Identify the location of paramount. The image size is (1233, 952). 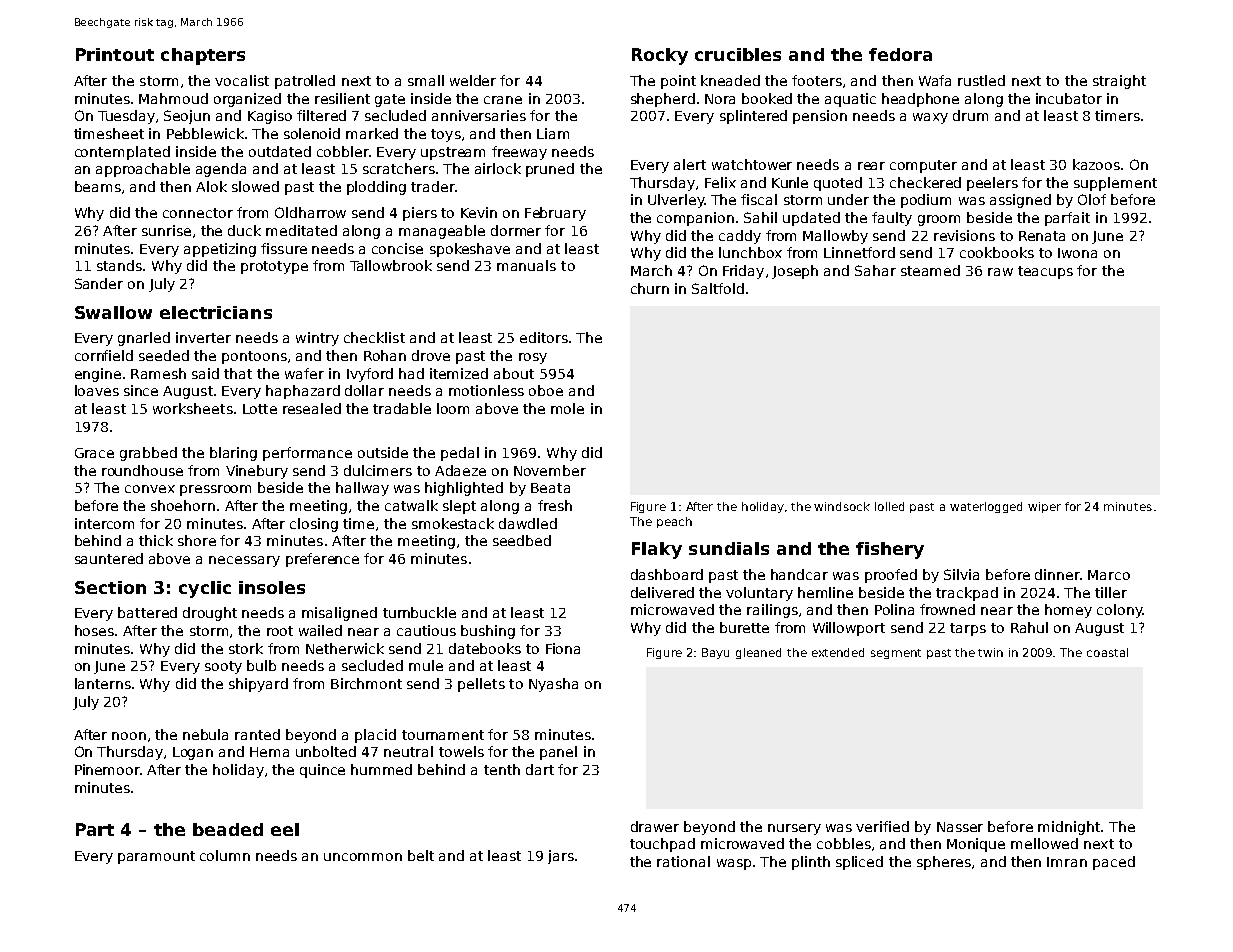
(156, 857).
